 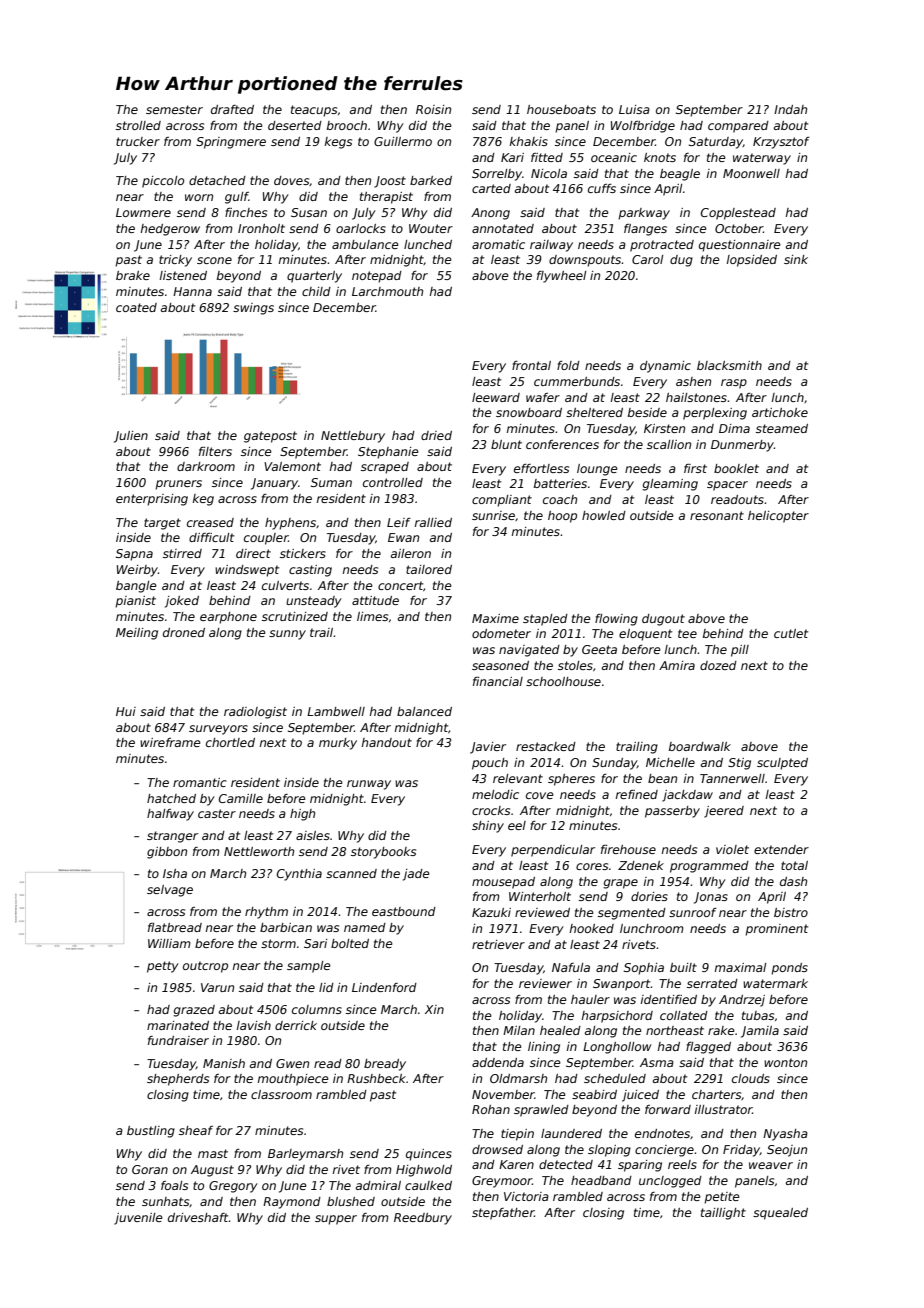 What do you see at coordinates (781, 849) in the screenshot?
I see `extender` at bounding box center [781, 849].
